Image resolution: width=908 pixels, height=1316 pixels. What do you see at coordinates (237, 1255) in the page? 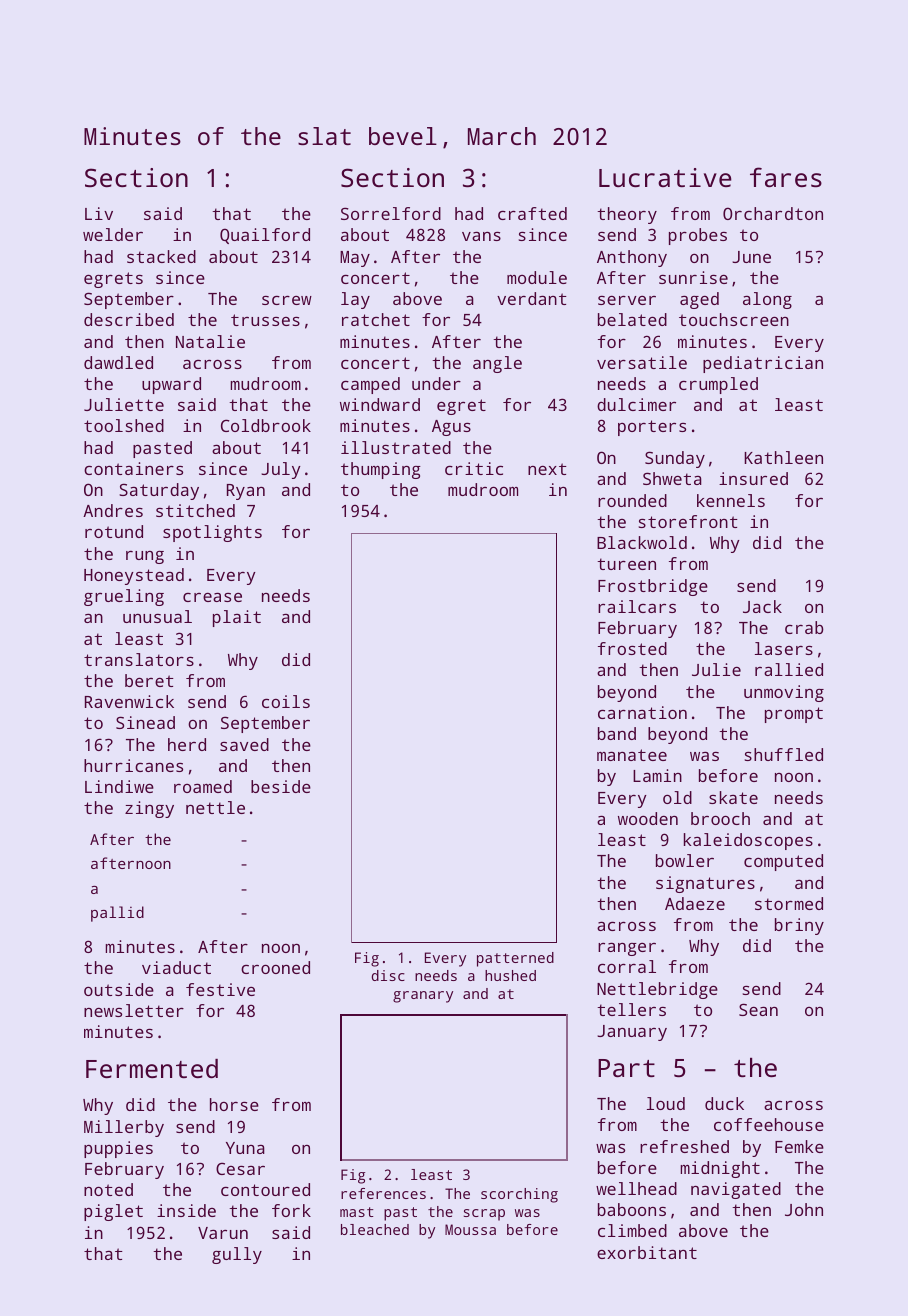
I see `gully` at bounding box center [237, 1255].
